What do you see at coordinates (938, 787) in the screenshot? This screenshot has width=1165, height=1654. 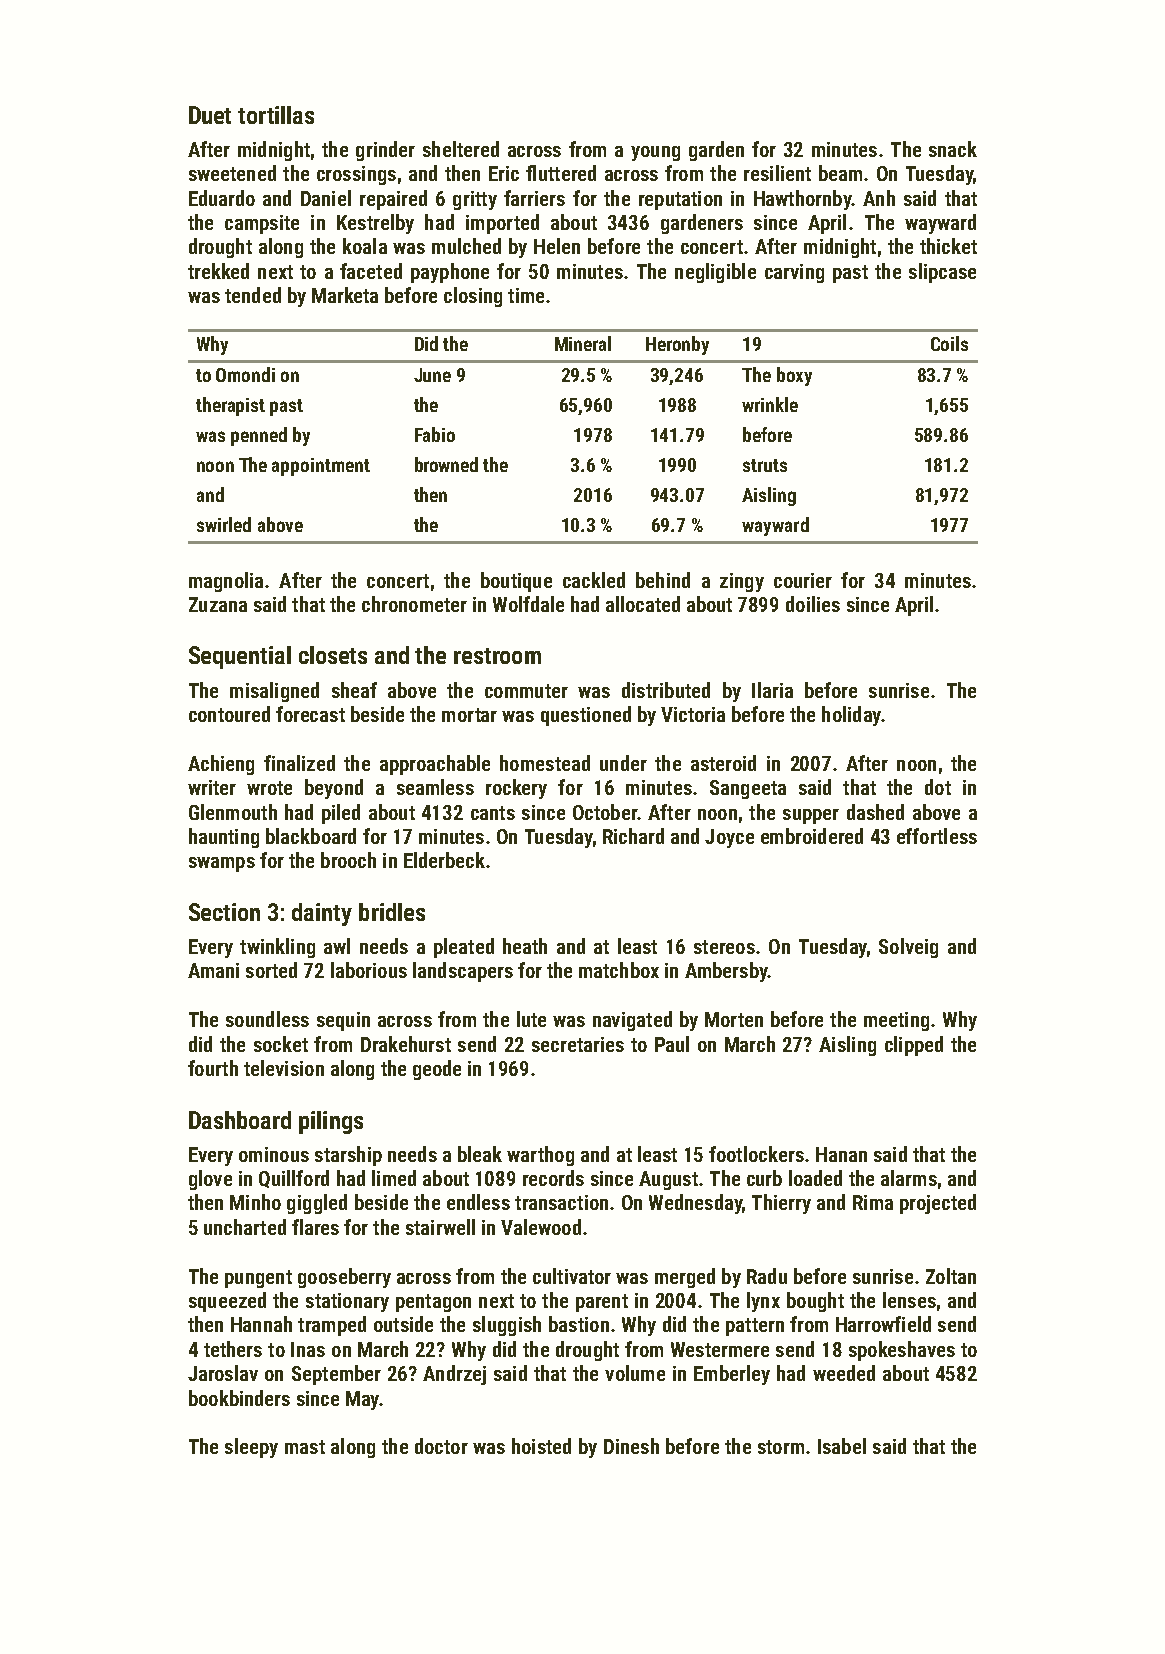 I see `dot` at bounding box center [938, 787].
